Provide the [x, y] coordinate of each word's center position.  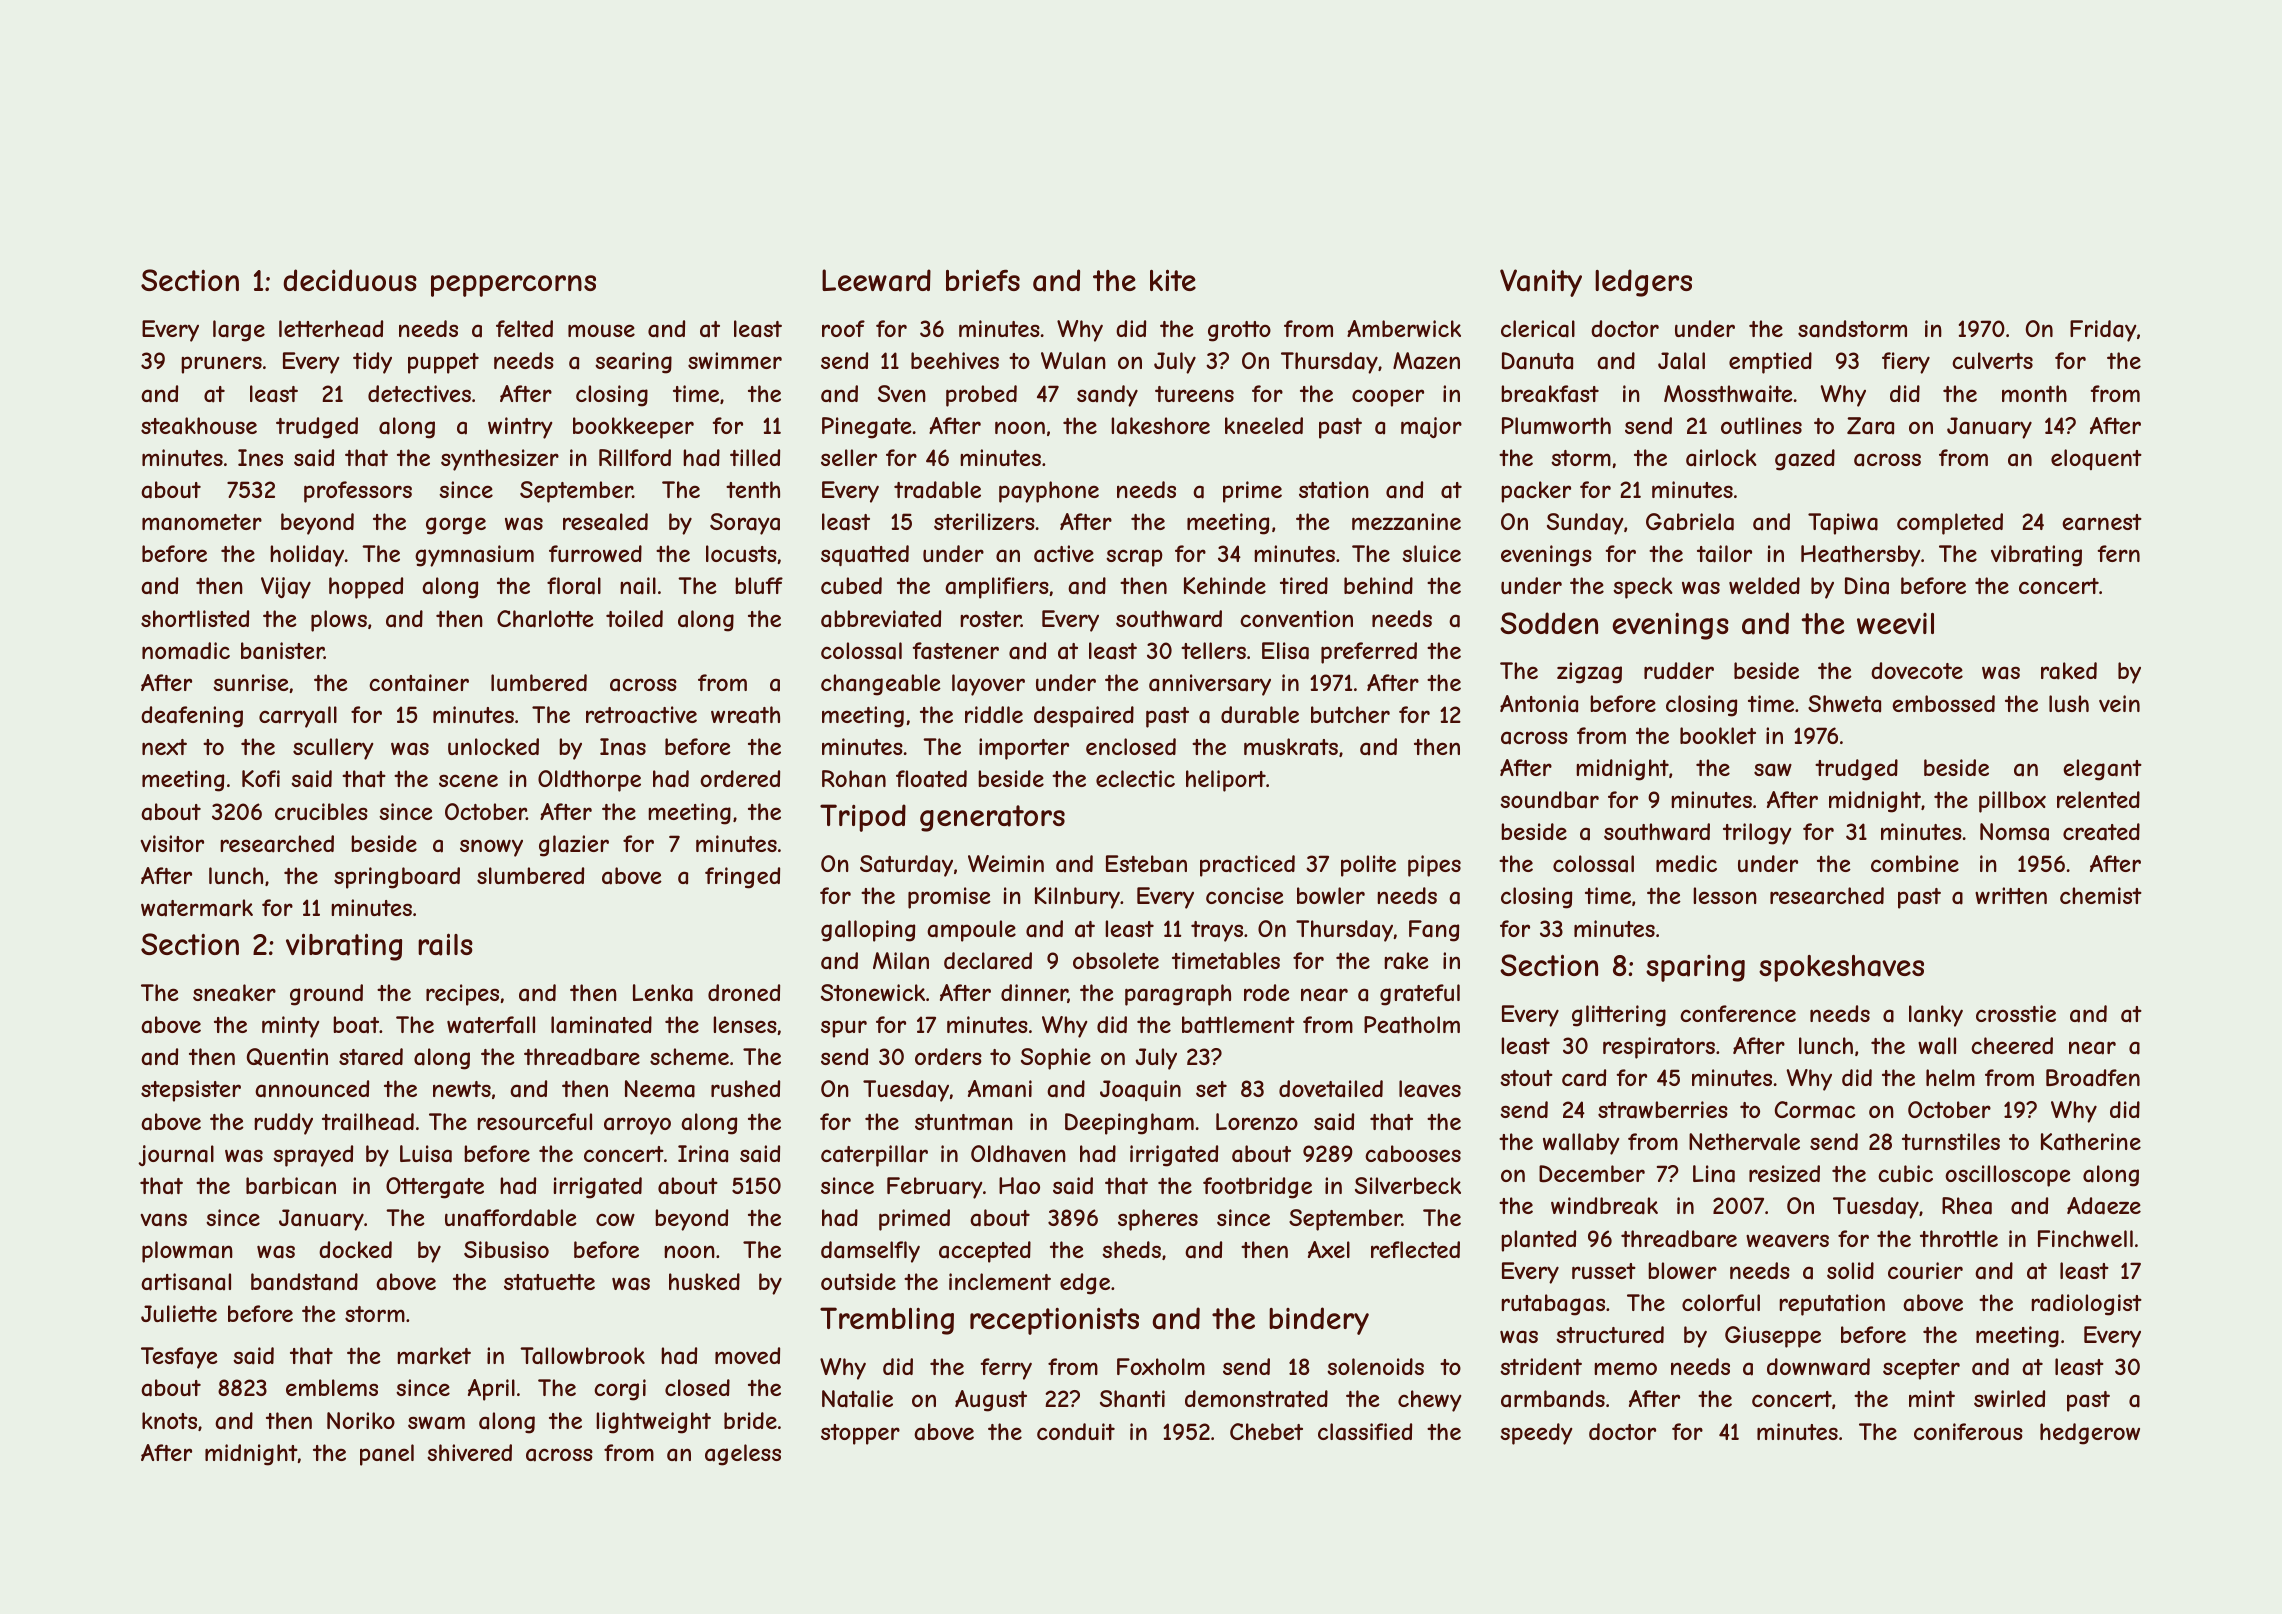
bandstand [304, 1282]
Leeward [876, 280]
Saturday [906, 866]
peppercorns [513, 286]
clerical [1538, 329]
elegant [2102, 770]
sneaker [234, 993]
